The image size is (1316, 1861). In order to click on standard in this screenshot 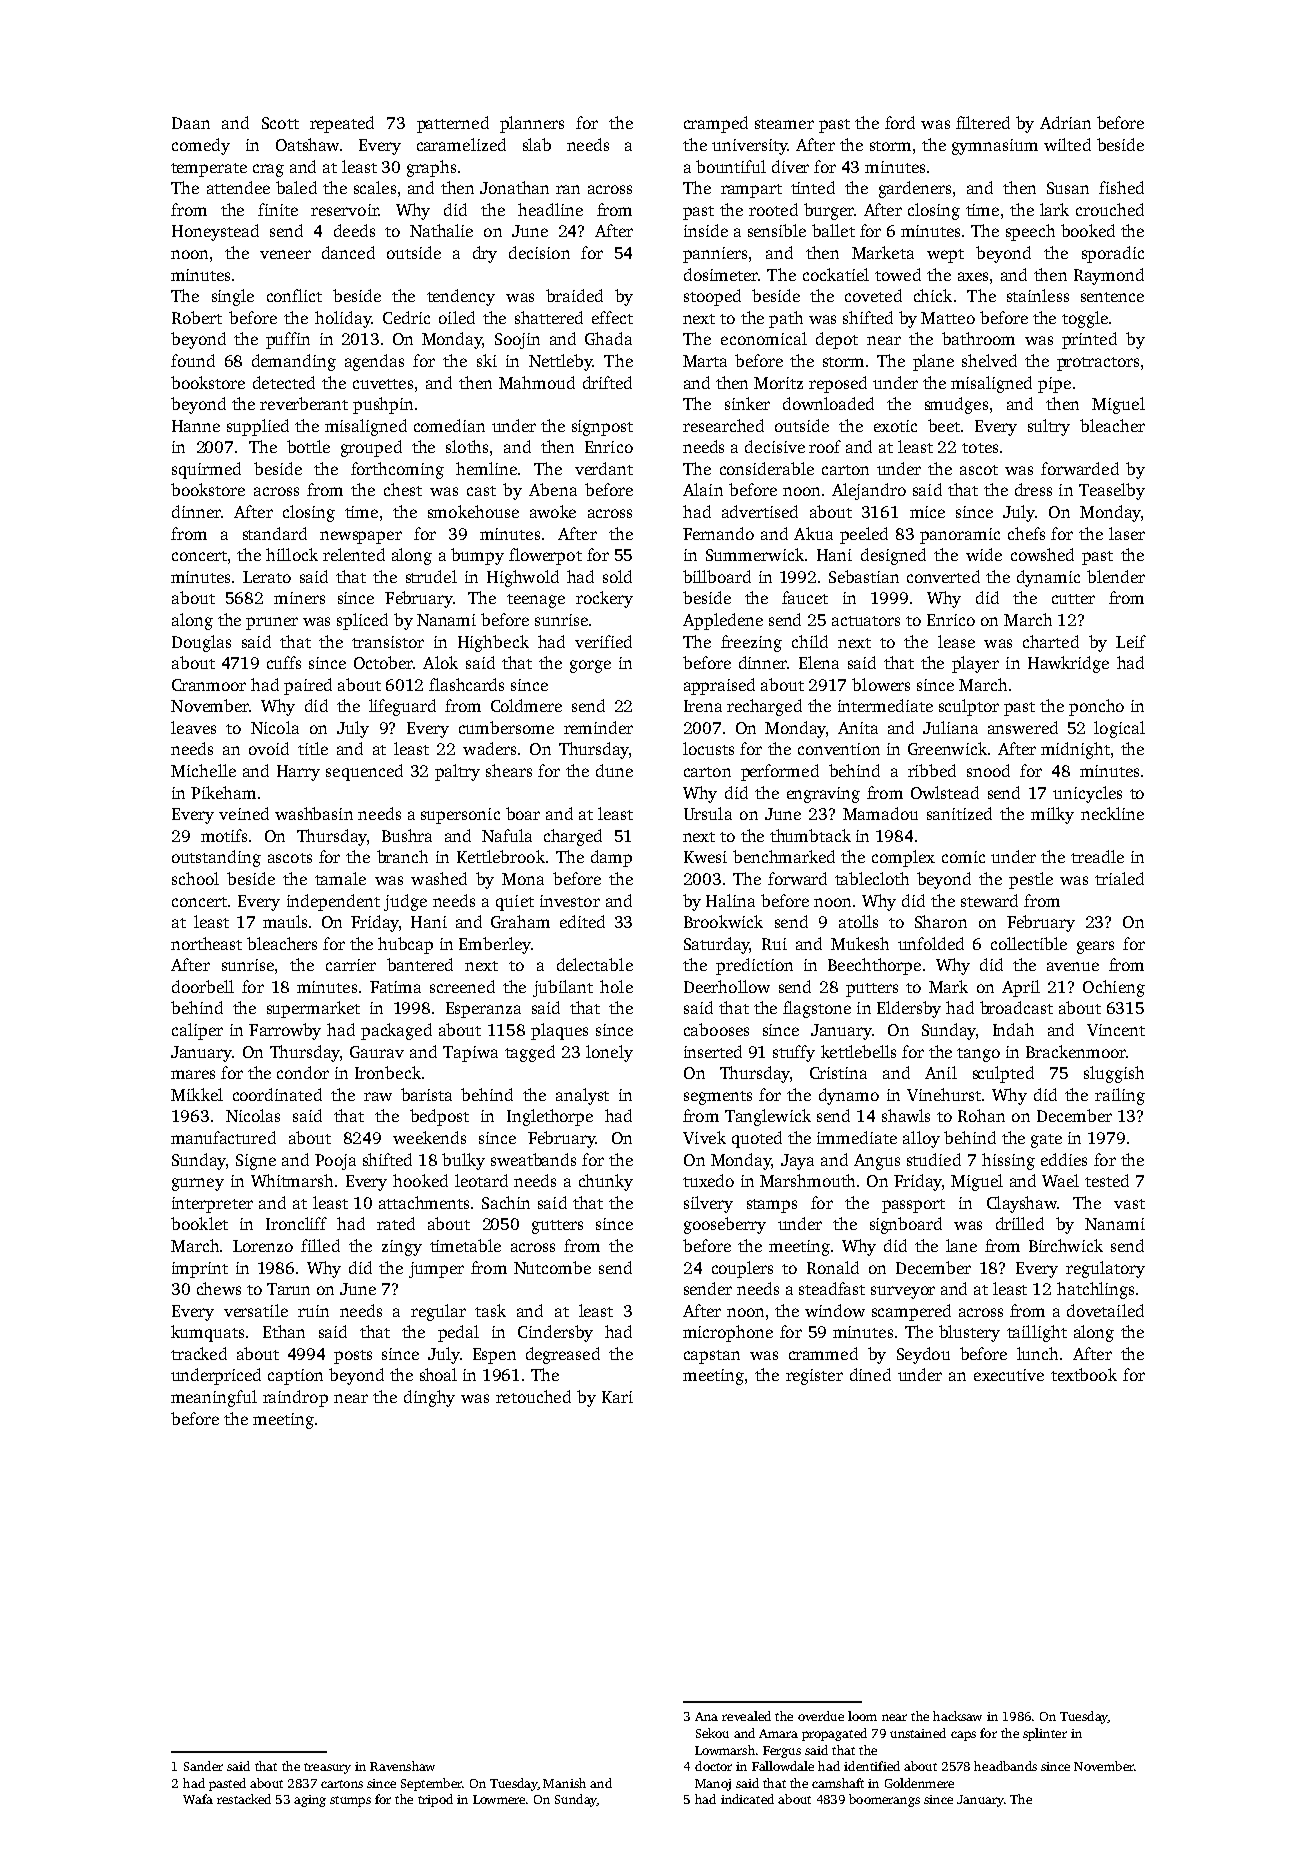, I will do `click(275, 533)`.
